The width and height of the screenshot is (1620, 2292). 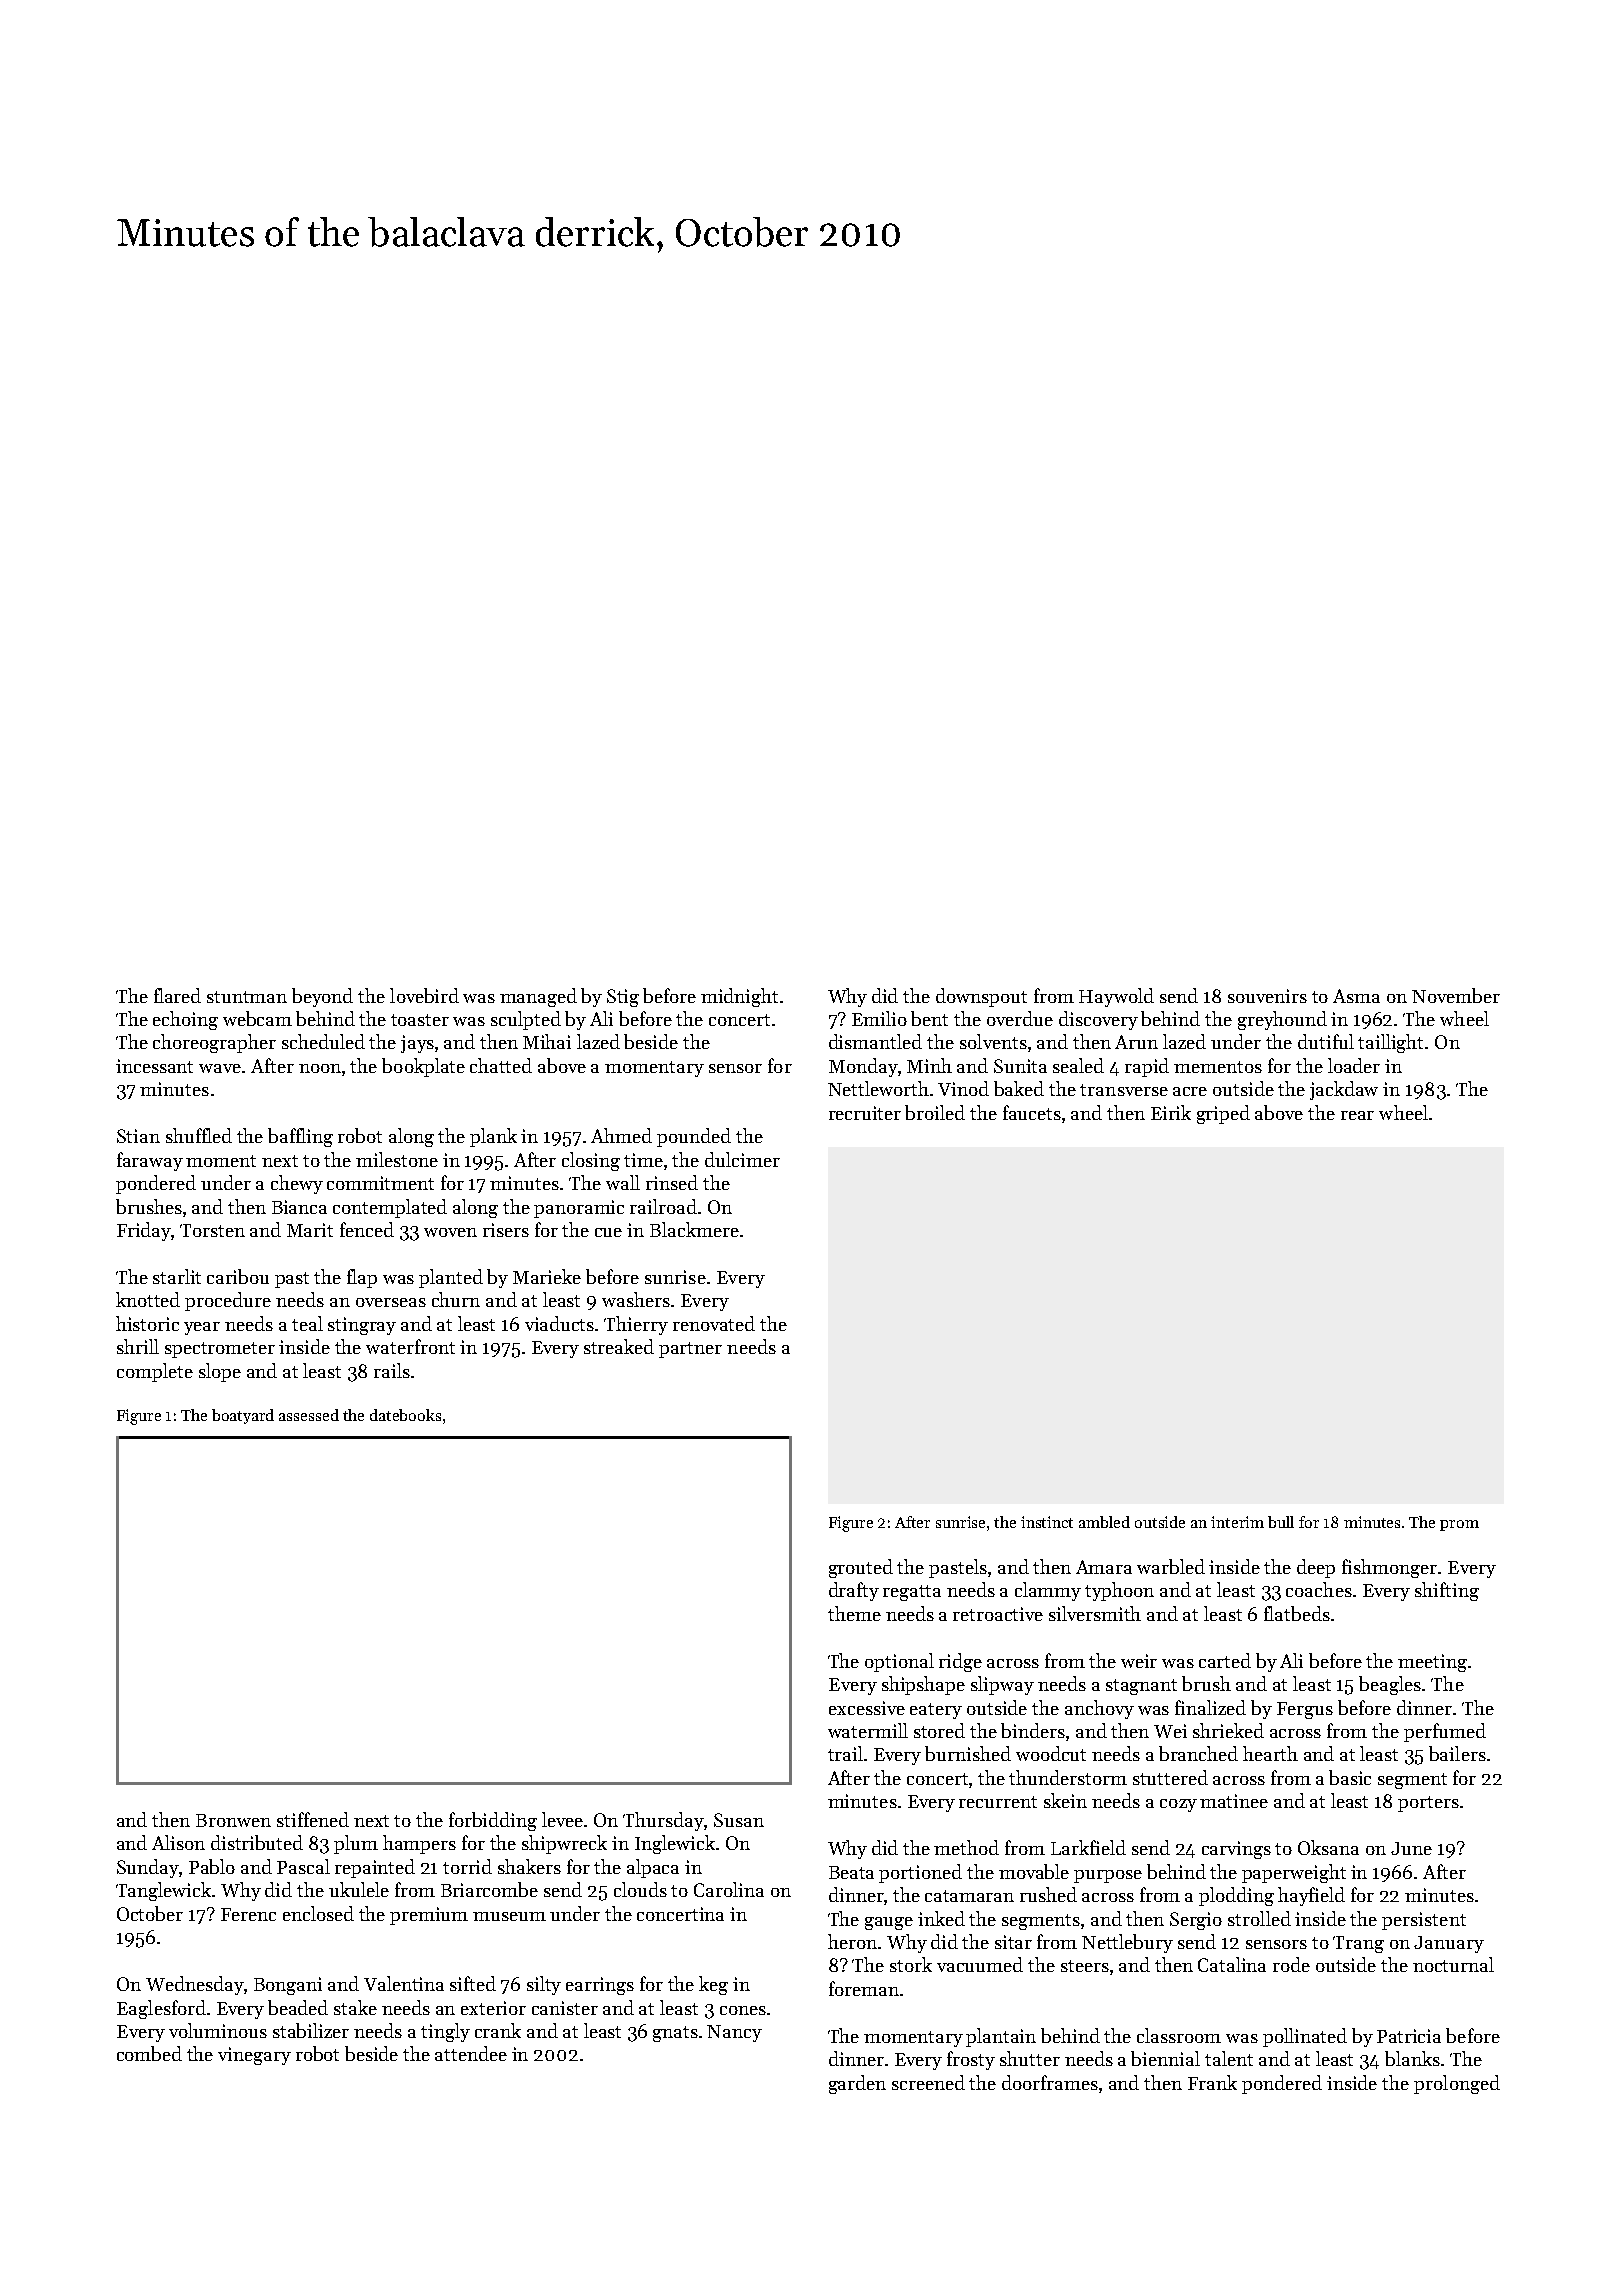 What do you see at coordinates (1459, 1525) in the screenshot?
I see `prom` at bounding box center [1459, 1525].
